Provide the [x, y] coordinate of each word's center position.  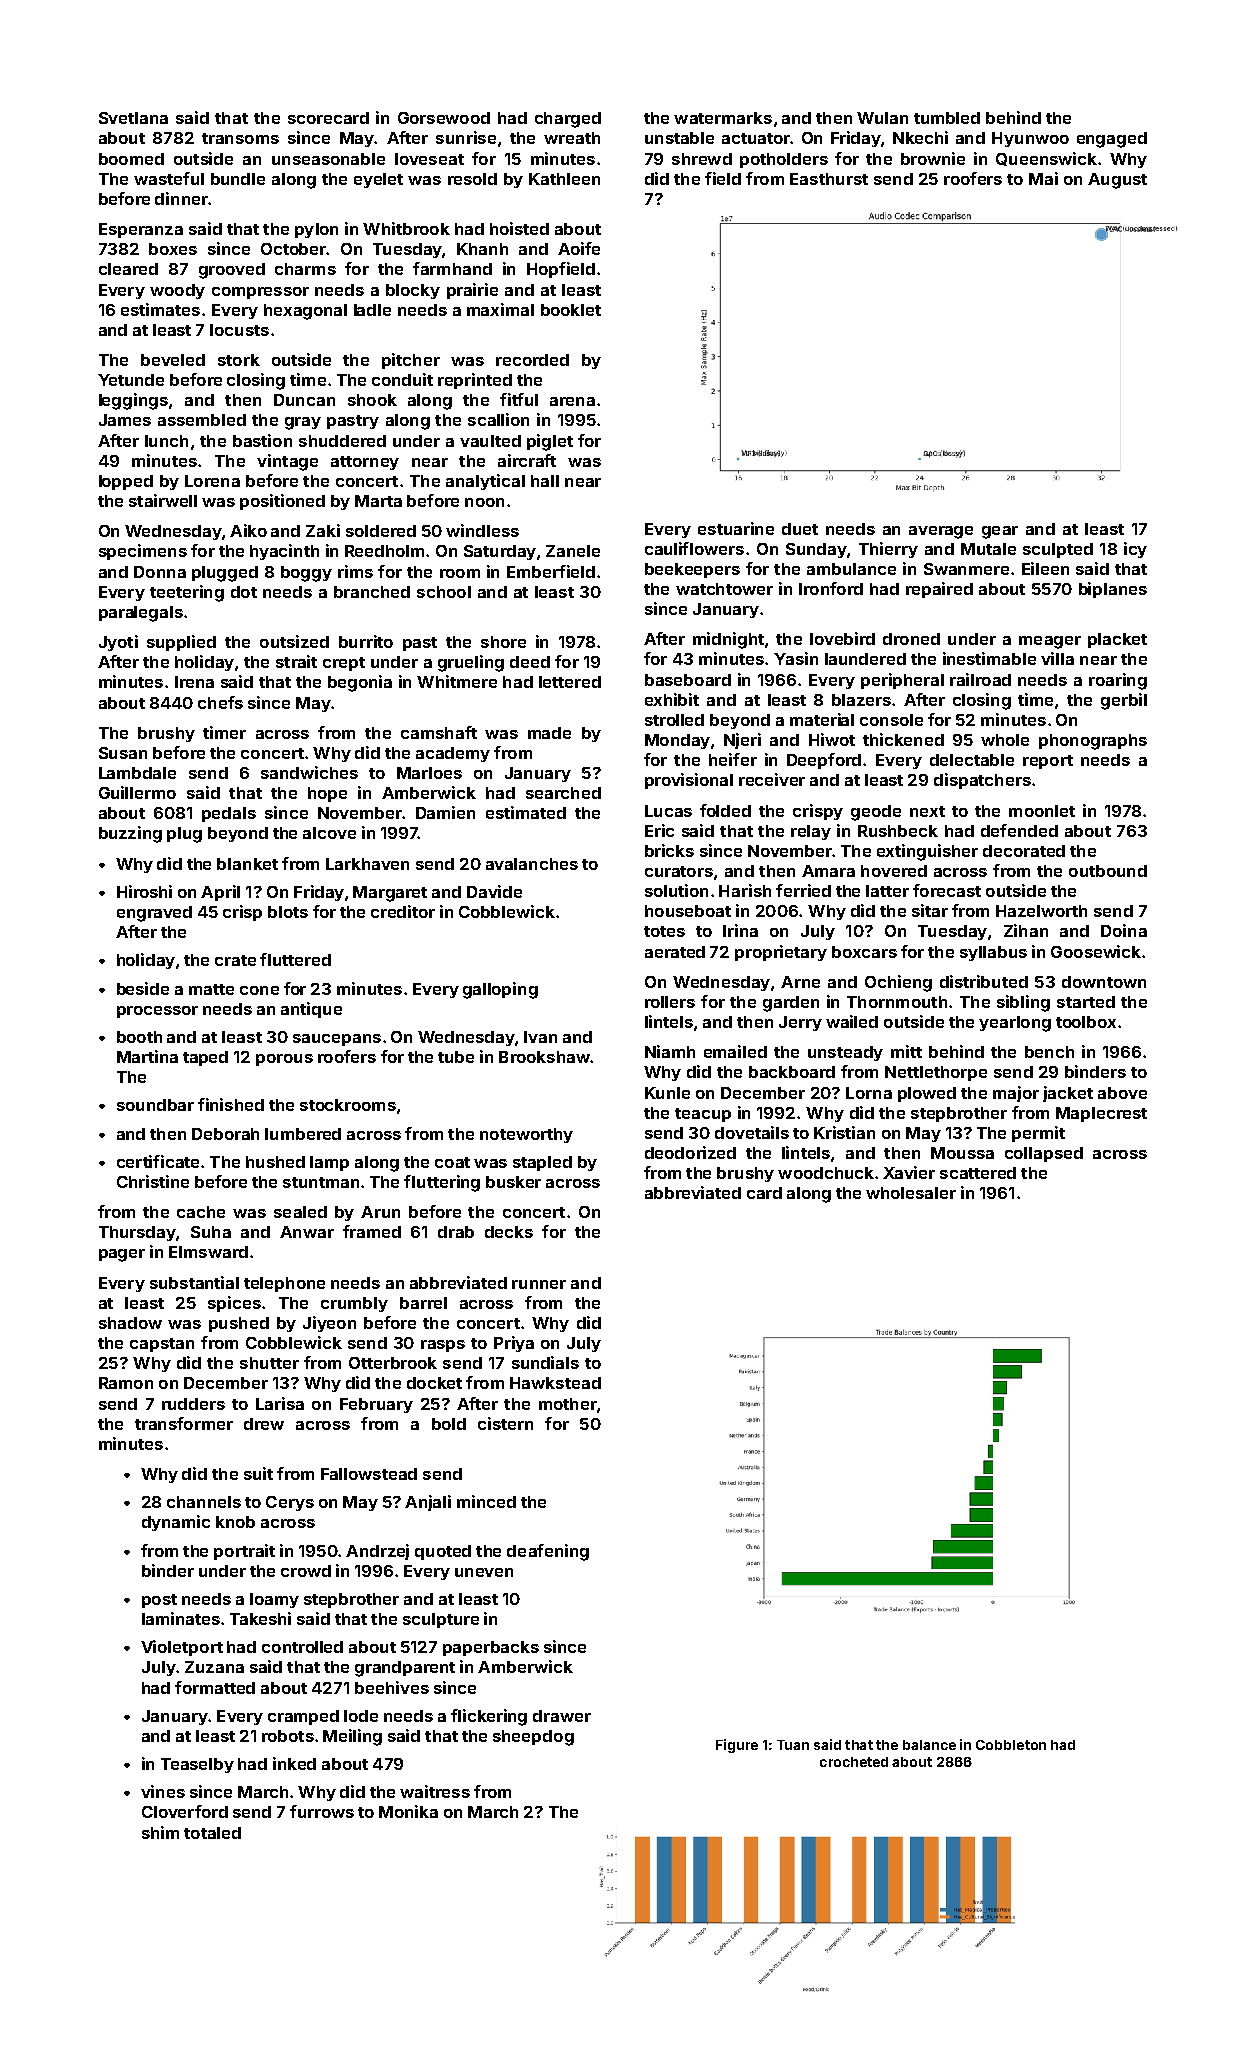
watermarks [723, 118]
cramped [303, 1717]
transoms [240, 138]
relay [811, 832]
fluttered [295, 959]
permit [1038, 1134]
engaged [1112, 140]
